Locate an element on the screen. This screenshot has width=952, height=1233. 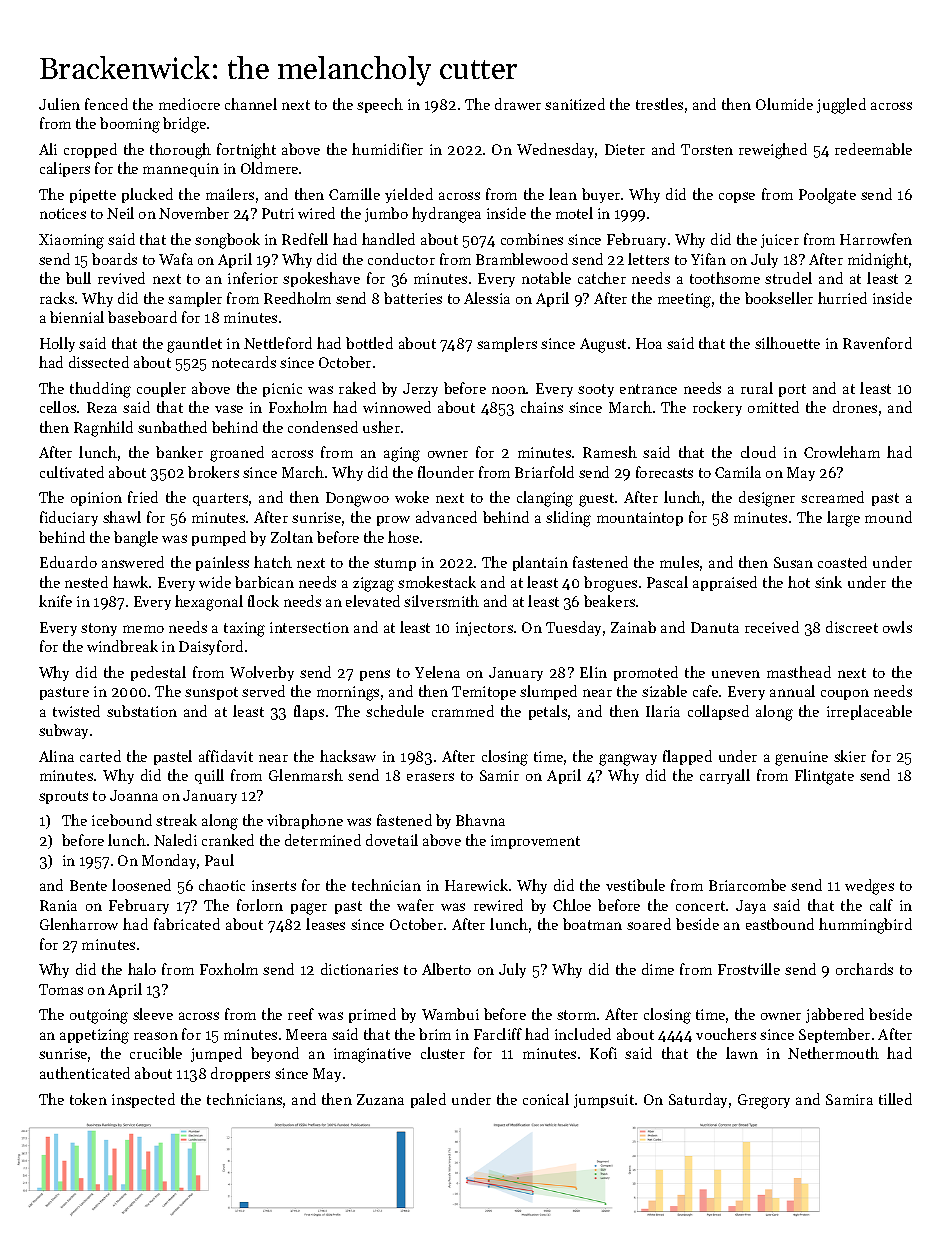
reweighed is located at coordinates (773, 151).
